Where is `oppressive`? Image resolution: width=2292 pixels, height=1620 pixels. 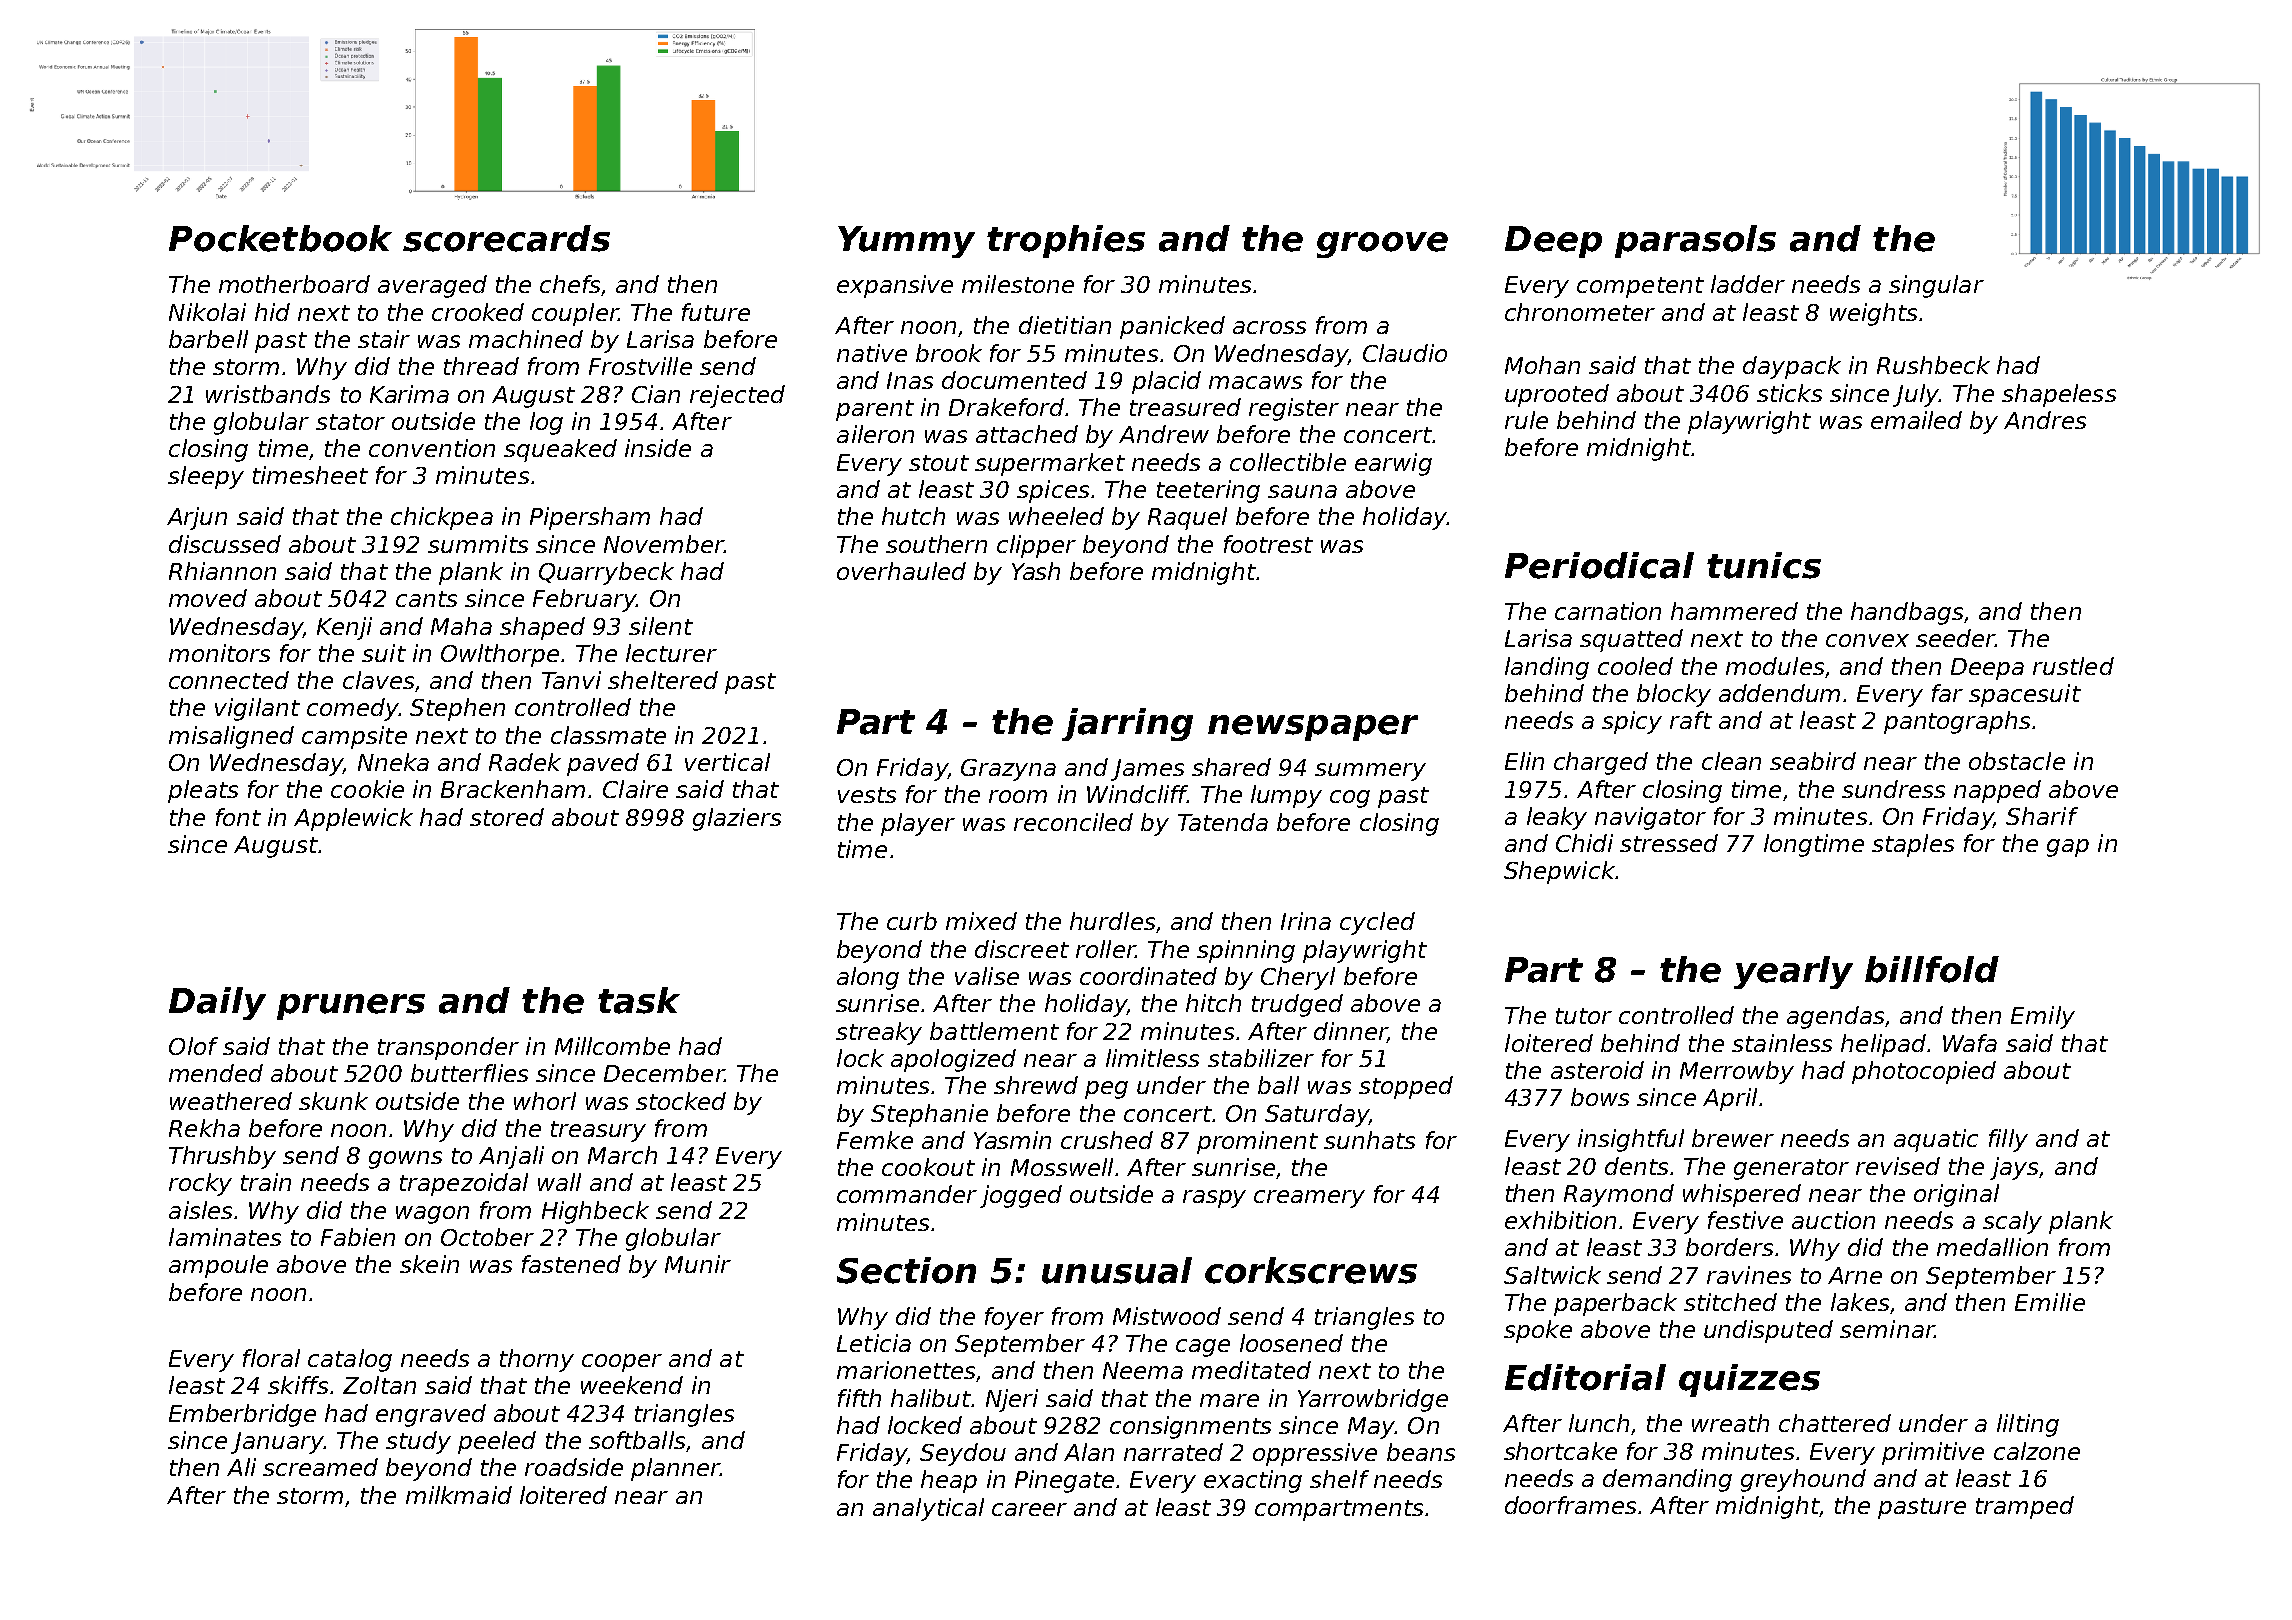 oppressive is located at coordinates (1315, 1454).
